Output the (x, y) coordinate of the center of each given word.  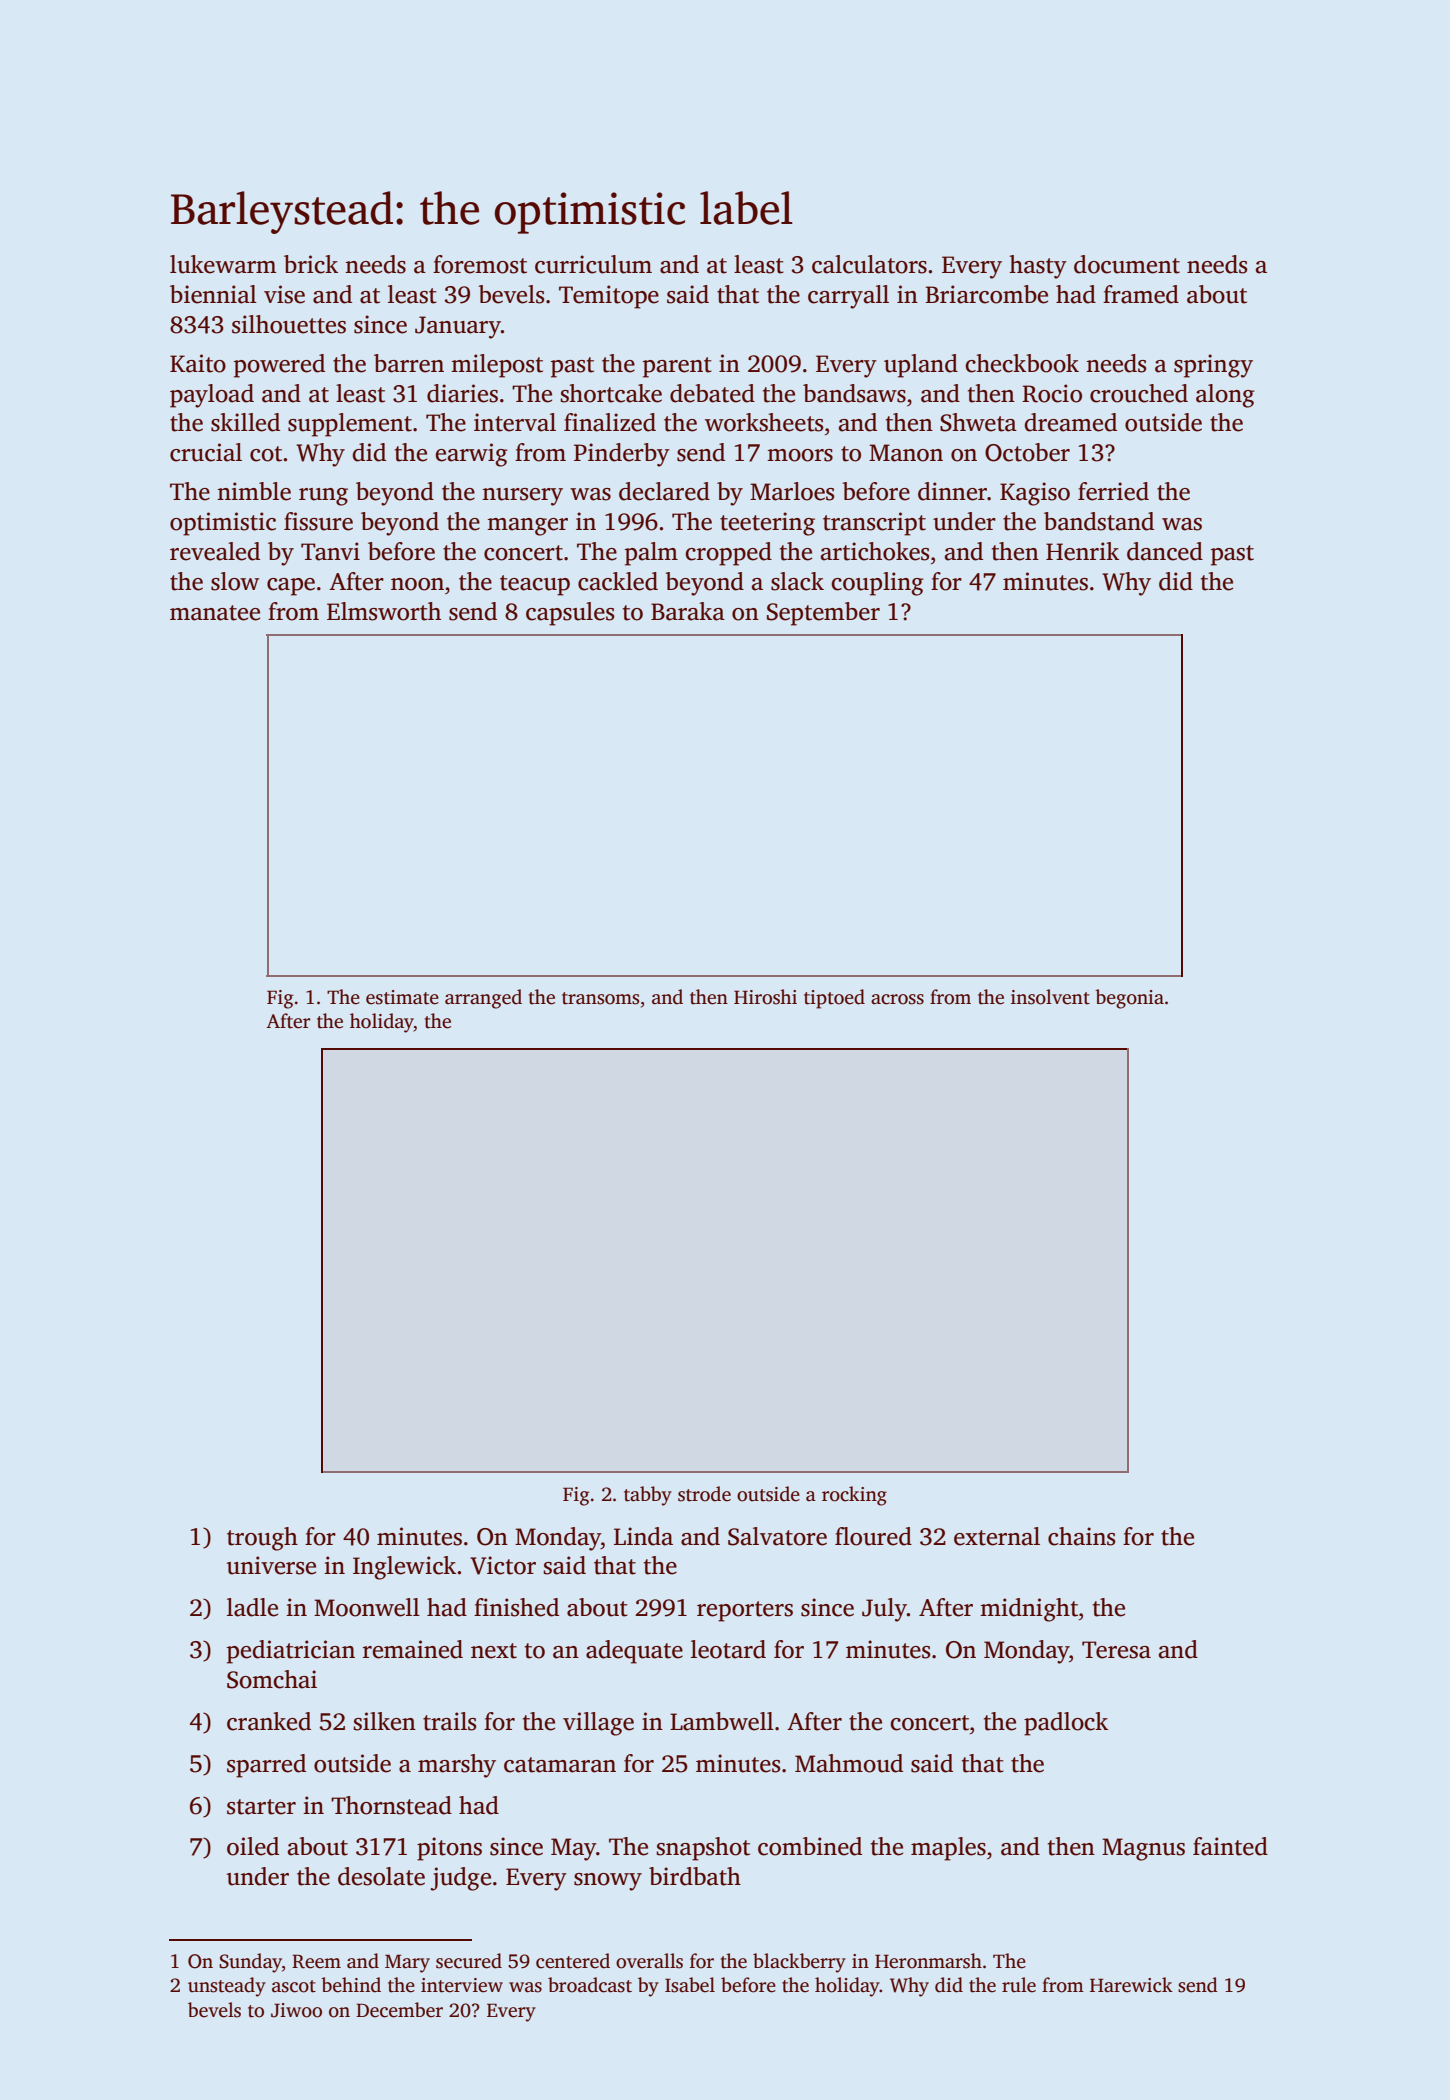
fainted (1230, 1846)
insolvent (1050, 997)
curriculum (593, 264)
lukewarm (223, 264)
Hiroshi (765, 997)
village (598, 1724)
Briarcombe (986, 294)
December (399, 2010)
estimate (402, 997)
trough (262, 1539)
